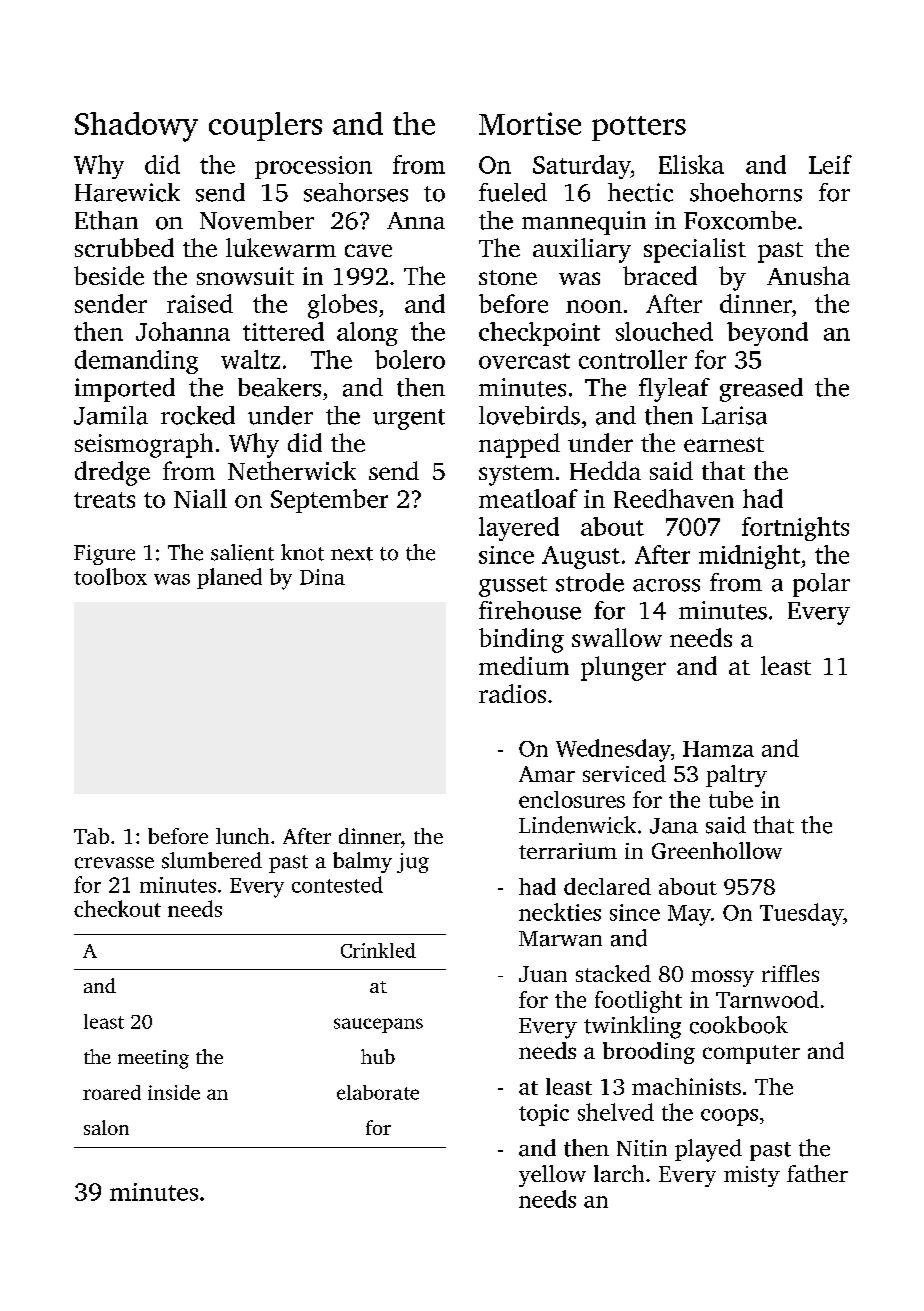 This screenshot has height=1311, width=924. What do you see at coordinates (530, 123) in the screenshot?
I see `Mortise` at bounding box center [530, 123].
